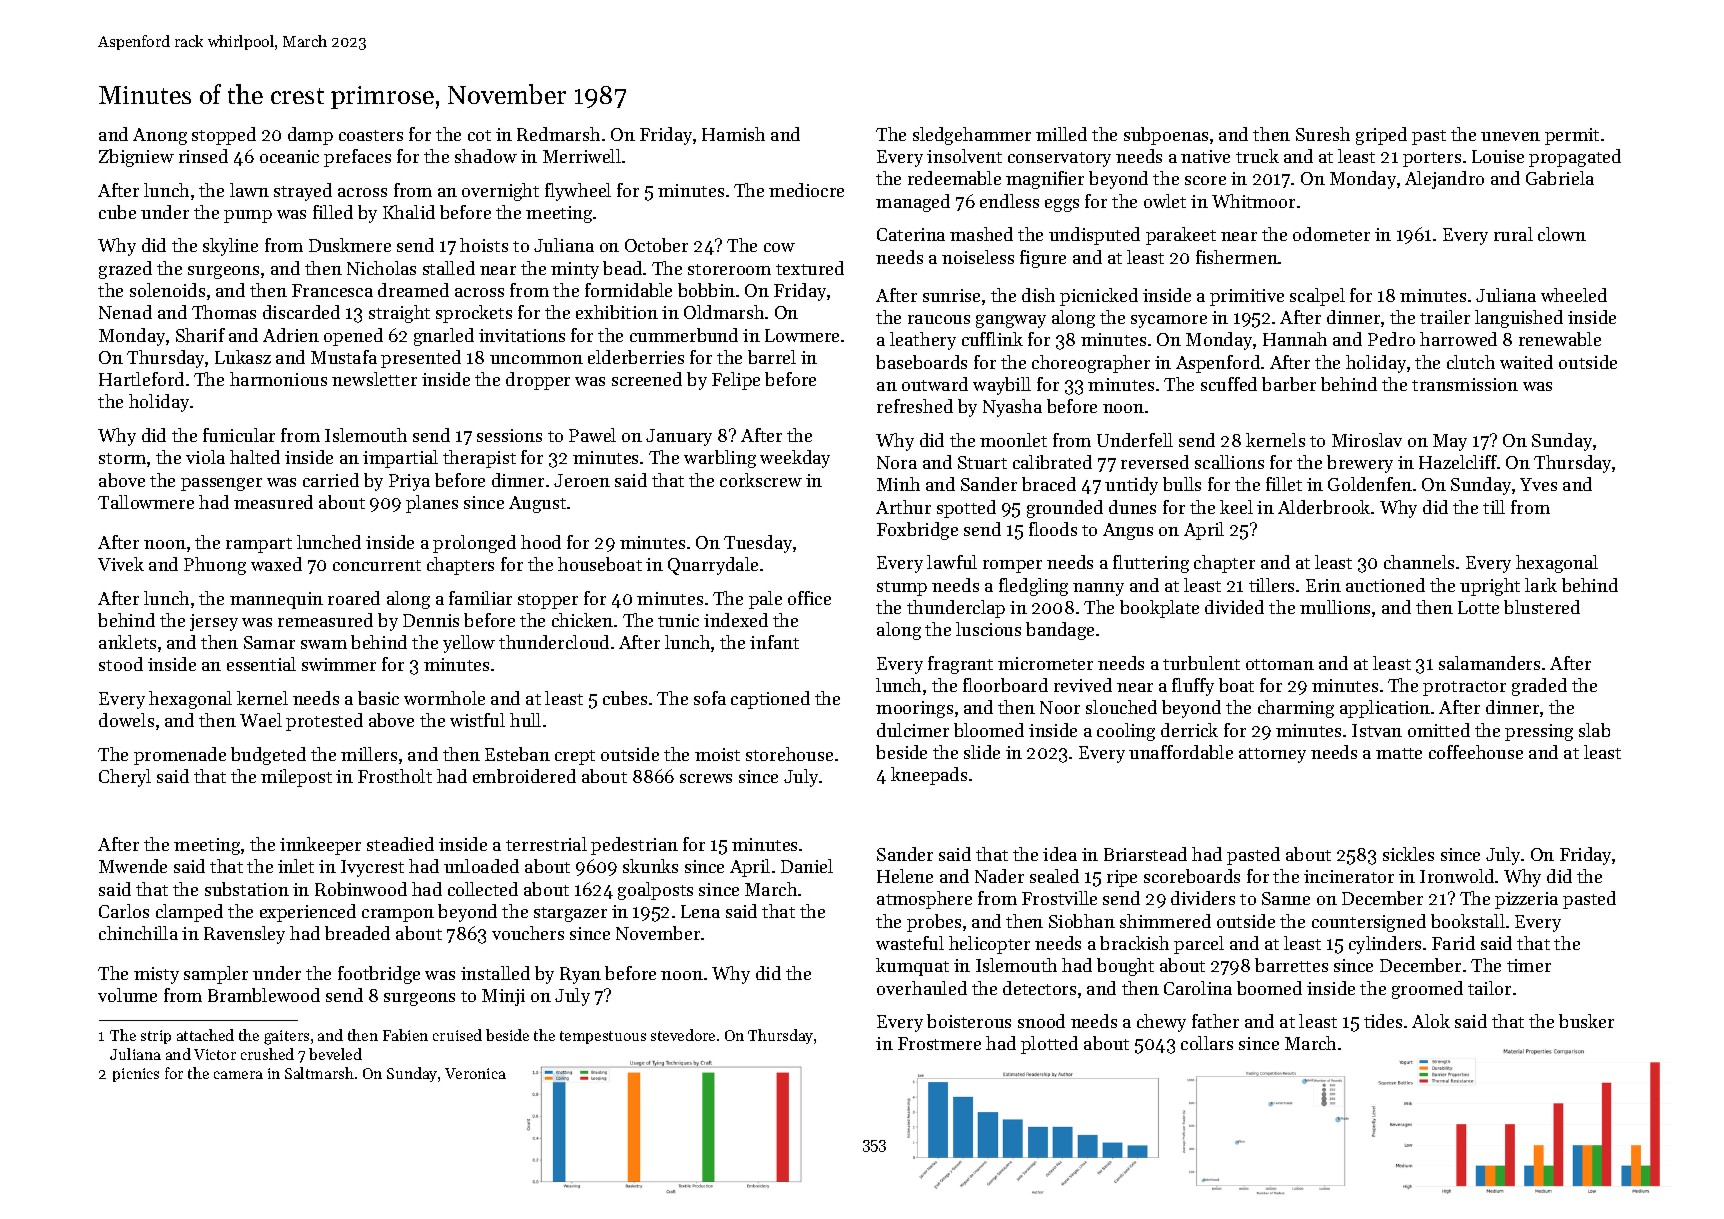  I want to click on ottoman, so click(1280, 664).
